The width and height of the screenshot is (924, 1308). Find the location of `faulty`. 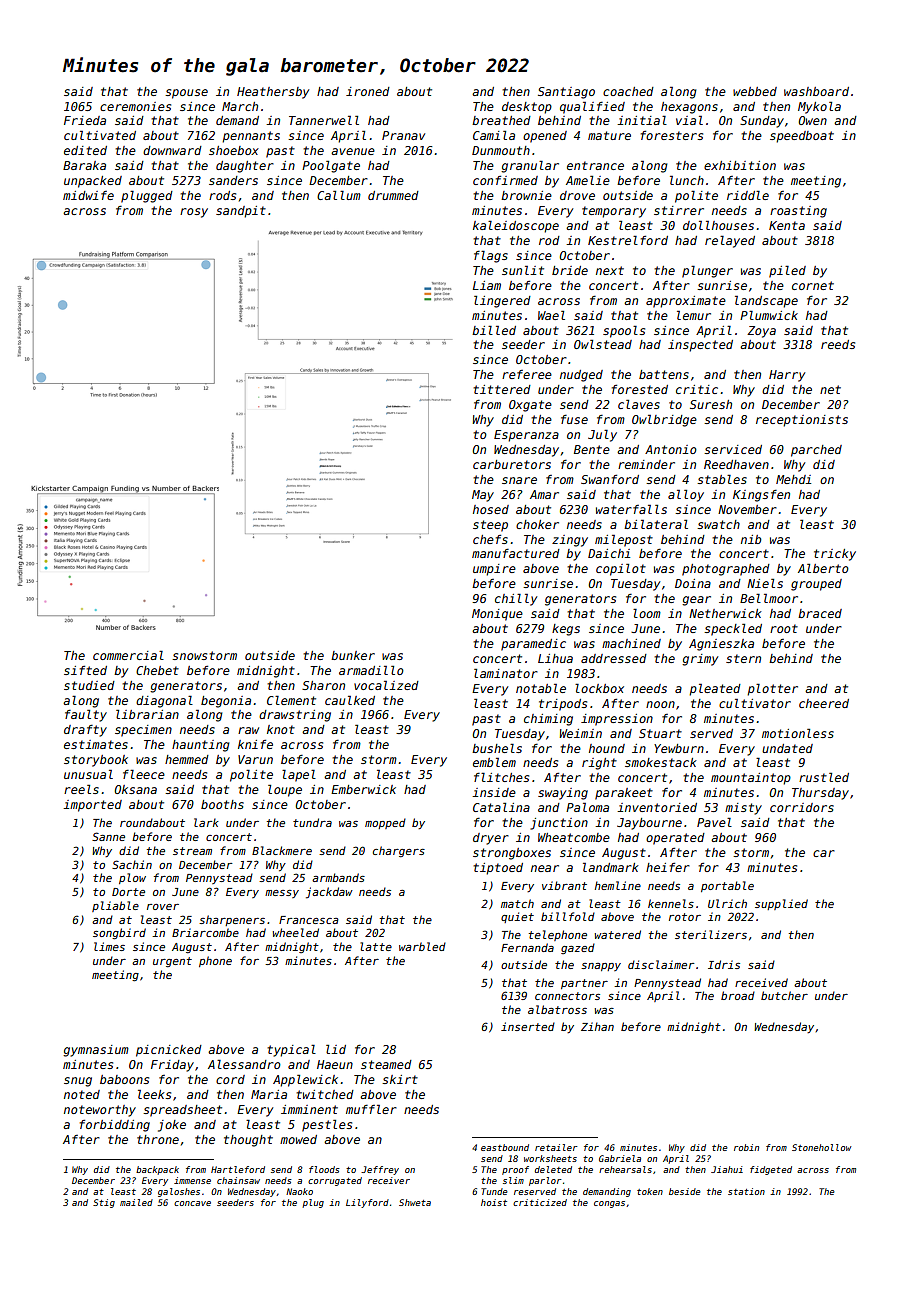

faulty is located at coordinates (86, 715).
